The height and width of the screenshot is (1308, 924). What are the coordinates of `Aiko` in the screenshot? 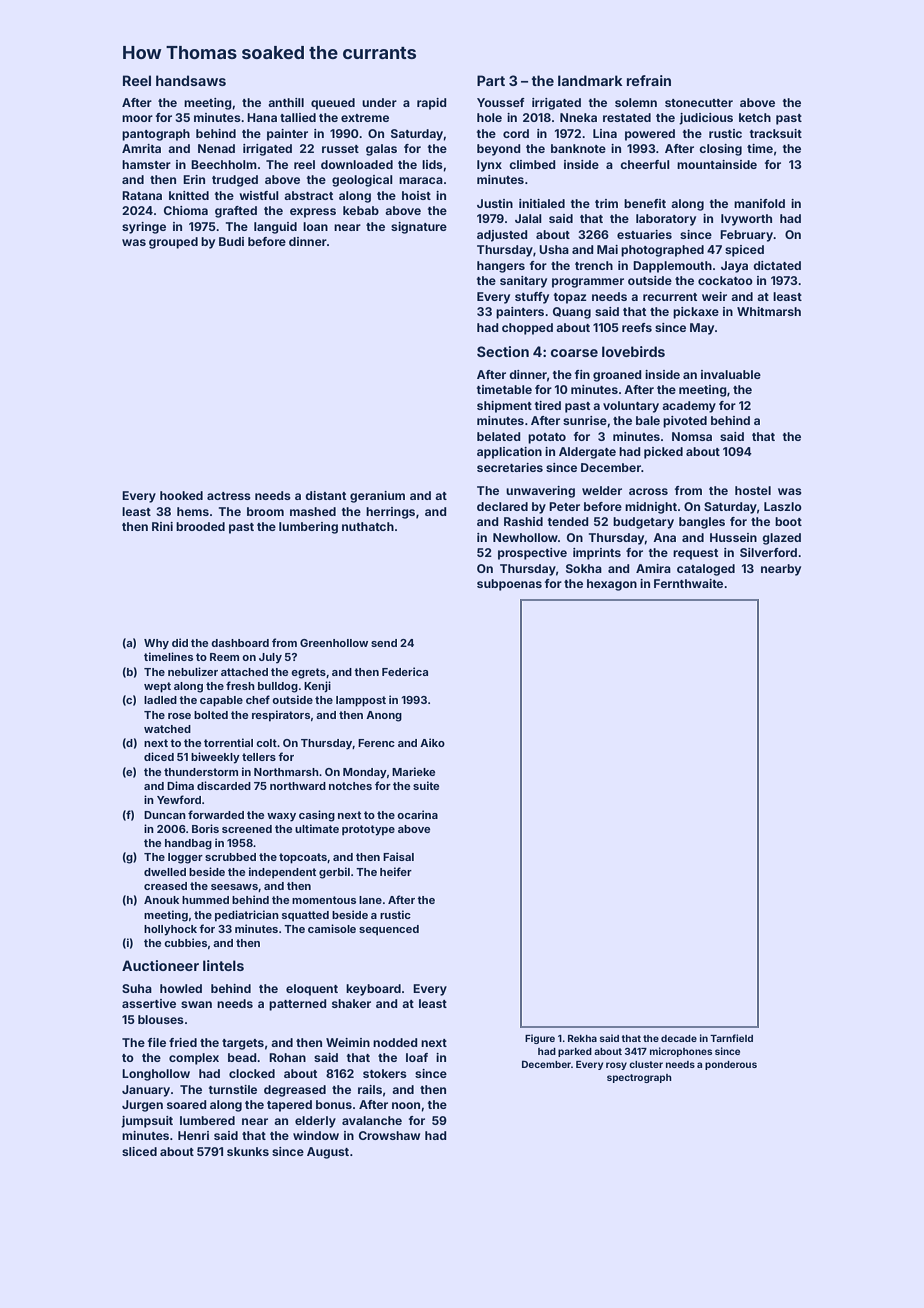 It's located at (432, 742).
